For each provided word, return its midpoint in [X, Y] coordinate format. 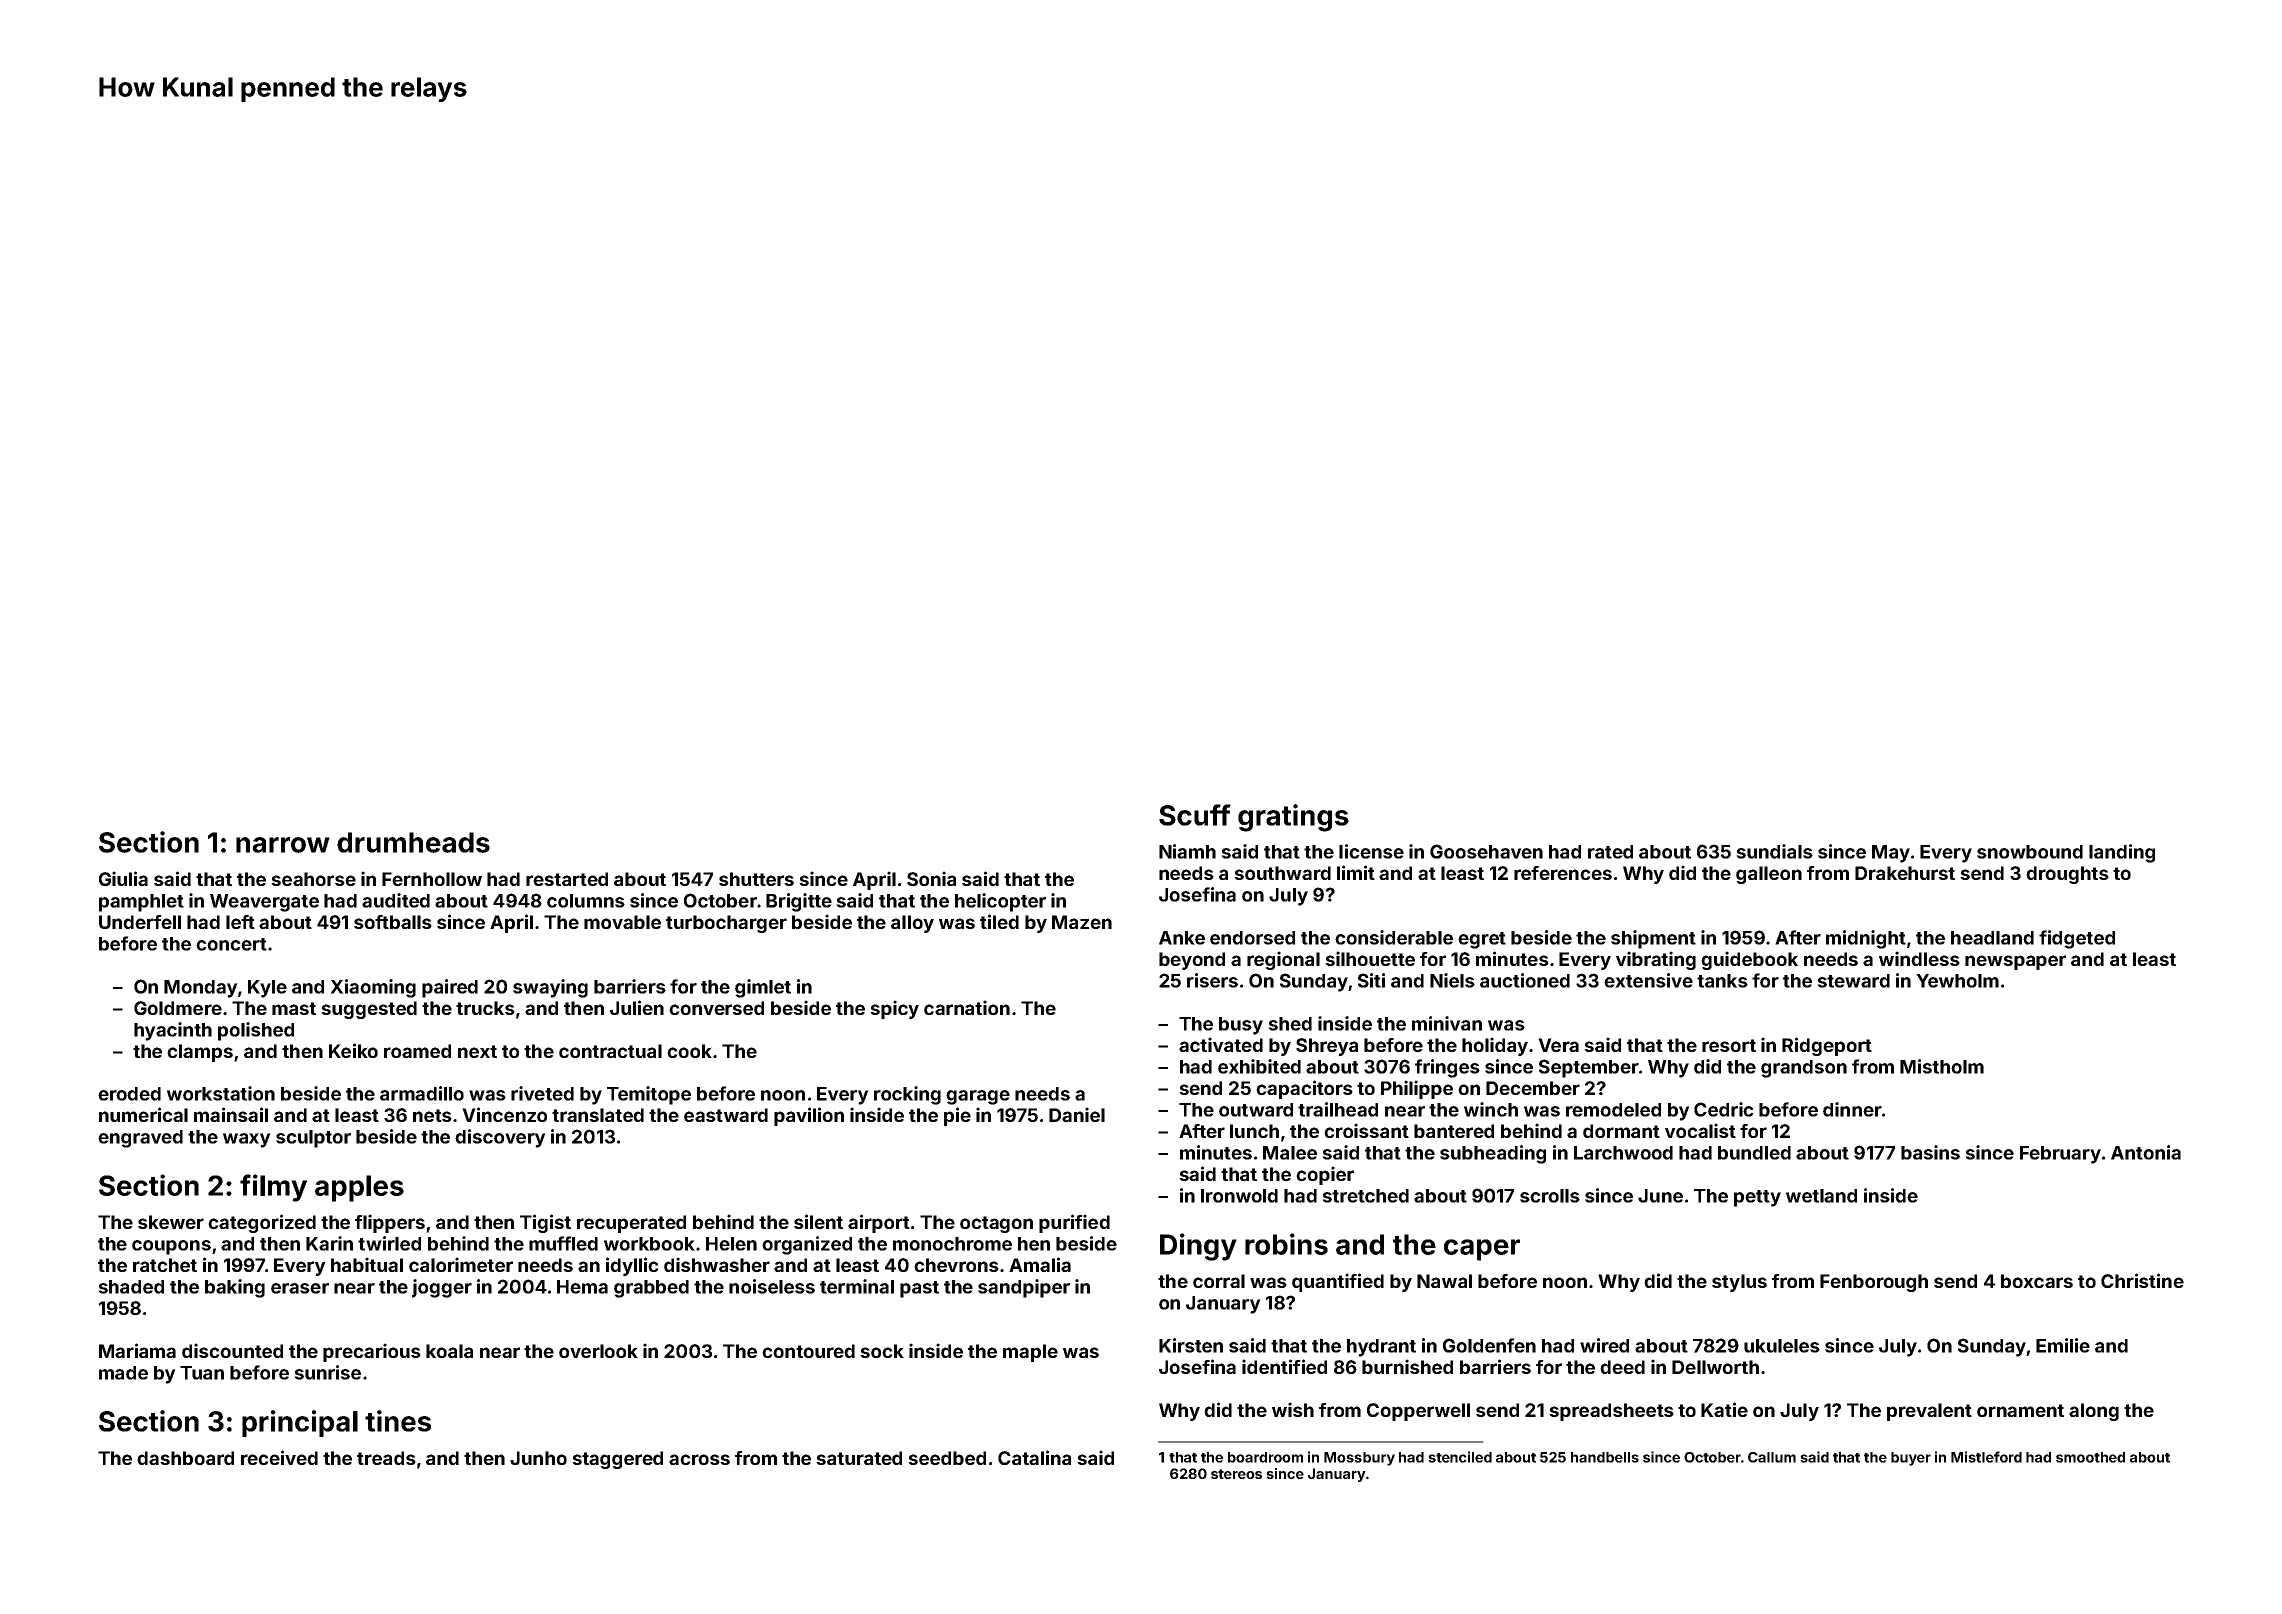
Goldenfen [1489, 1345]
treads [386, 1458]
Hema [582, 1287]
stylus [1739, 1283]
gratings [1293, 818]
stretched [1365, 1196]
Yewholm [1957, 981]
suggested [369, 1010]
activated [1221, 1044]
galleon [1769, 875]
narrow [283, 845]
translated [598, 1115]
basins [1930, 1152]
